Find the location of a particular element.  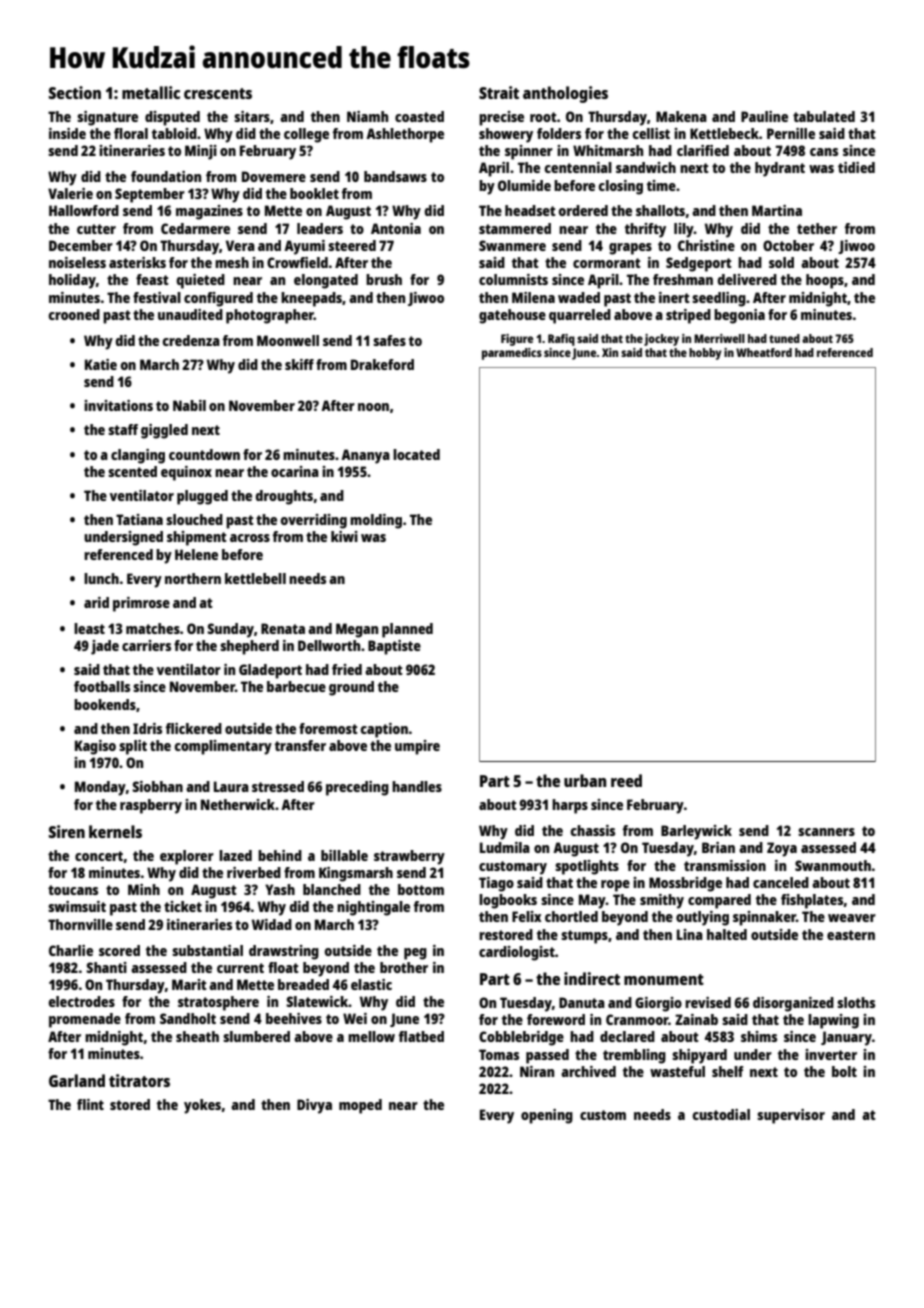

raspberry is located at coordinates (151, 806).
